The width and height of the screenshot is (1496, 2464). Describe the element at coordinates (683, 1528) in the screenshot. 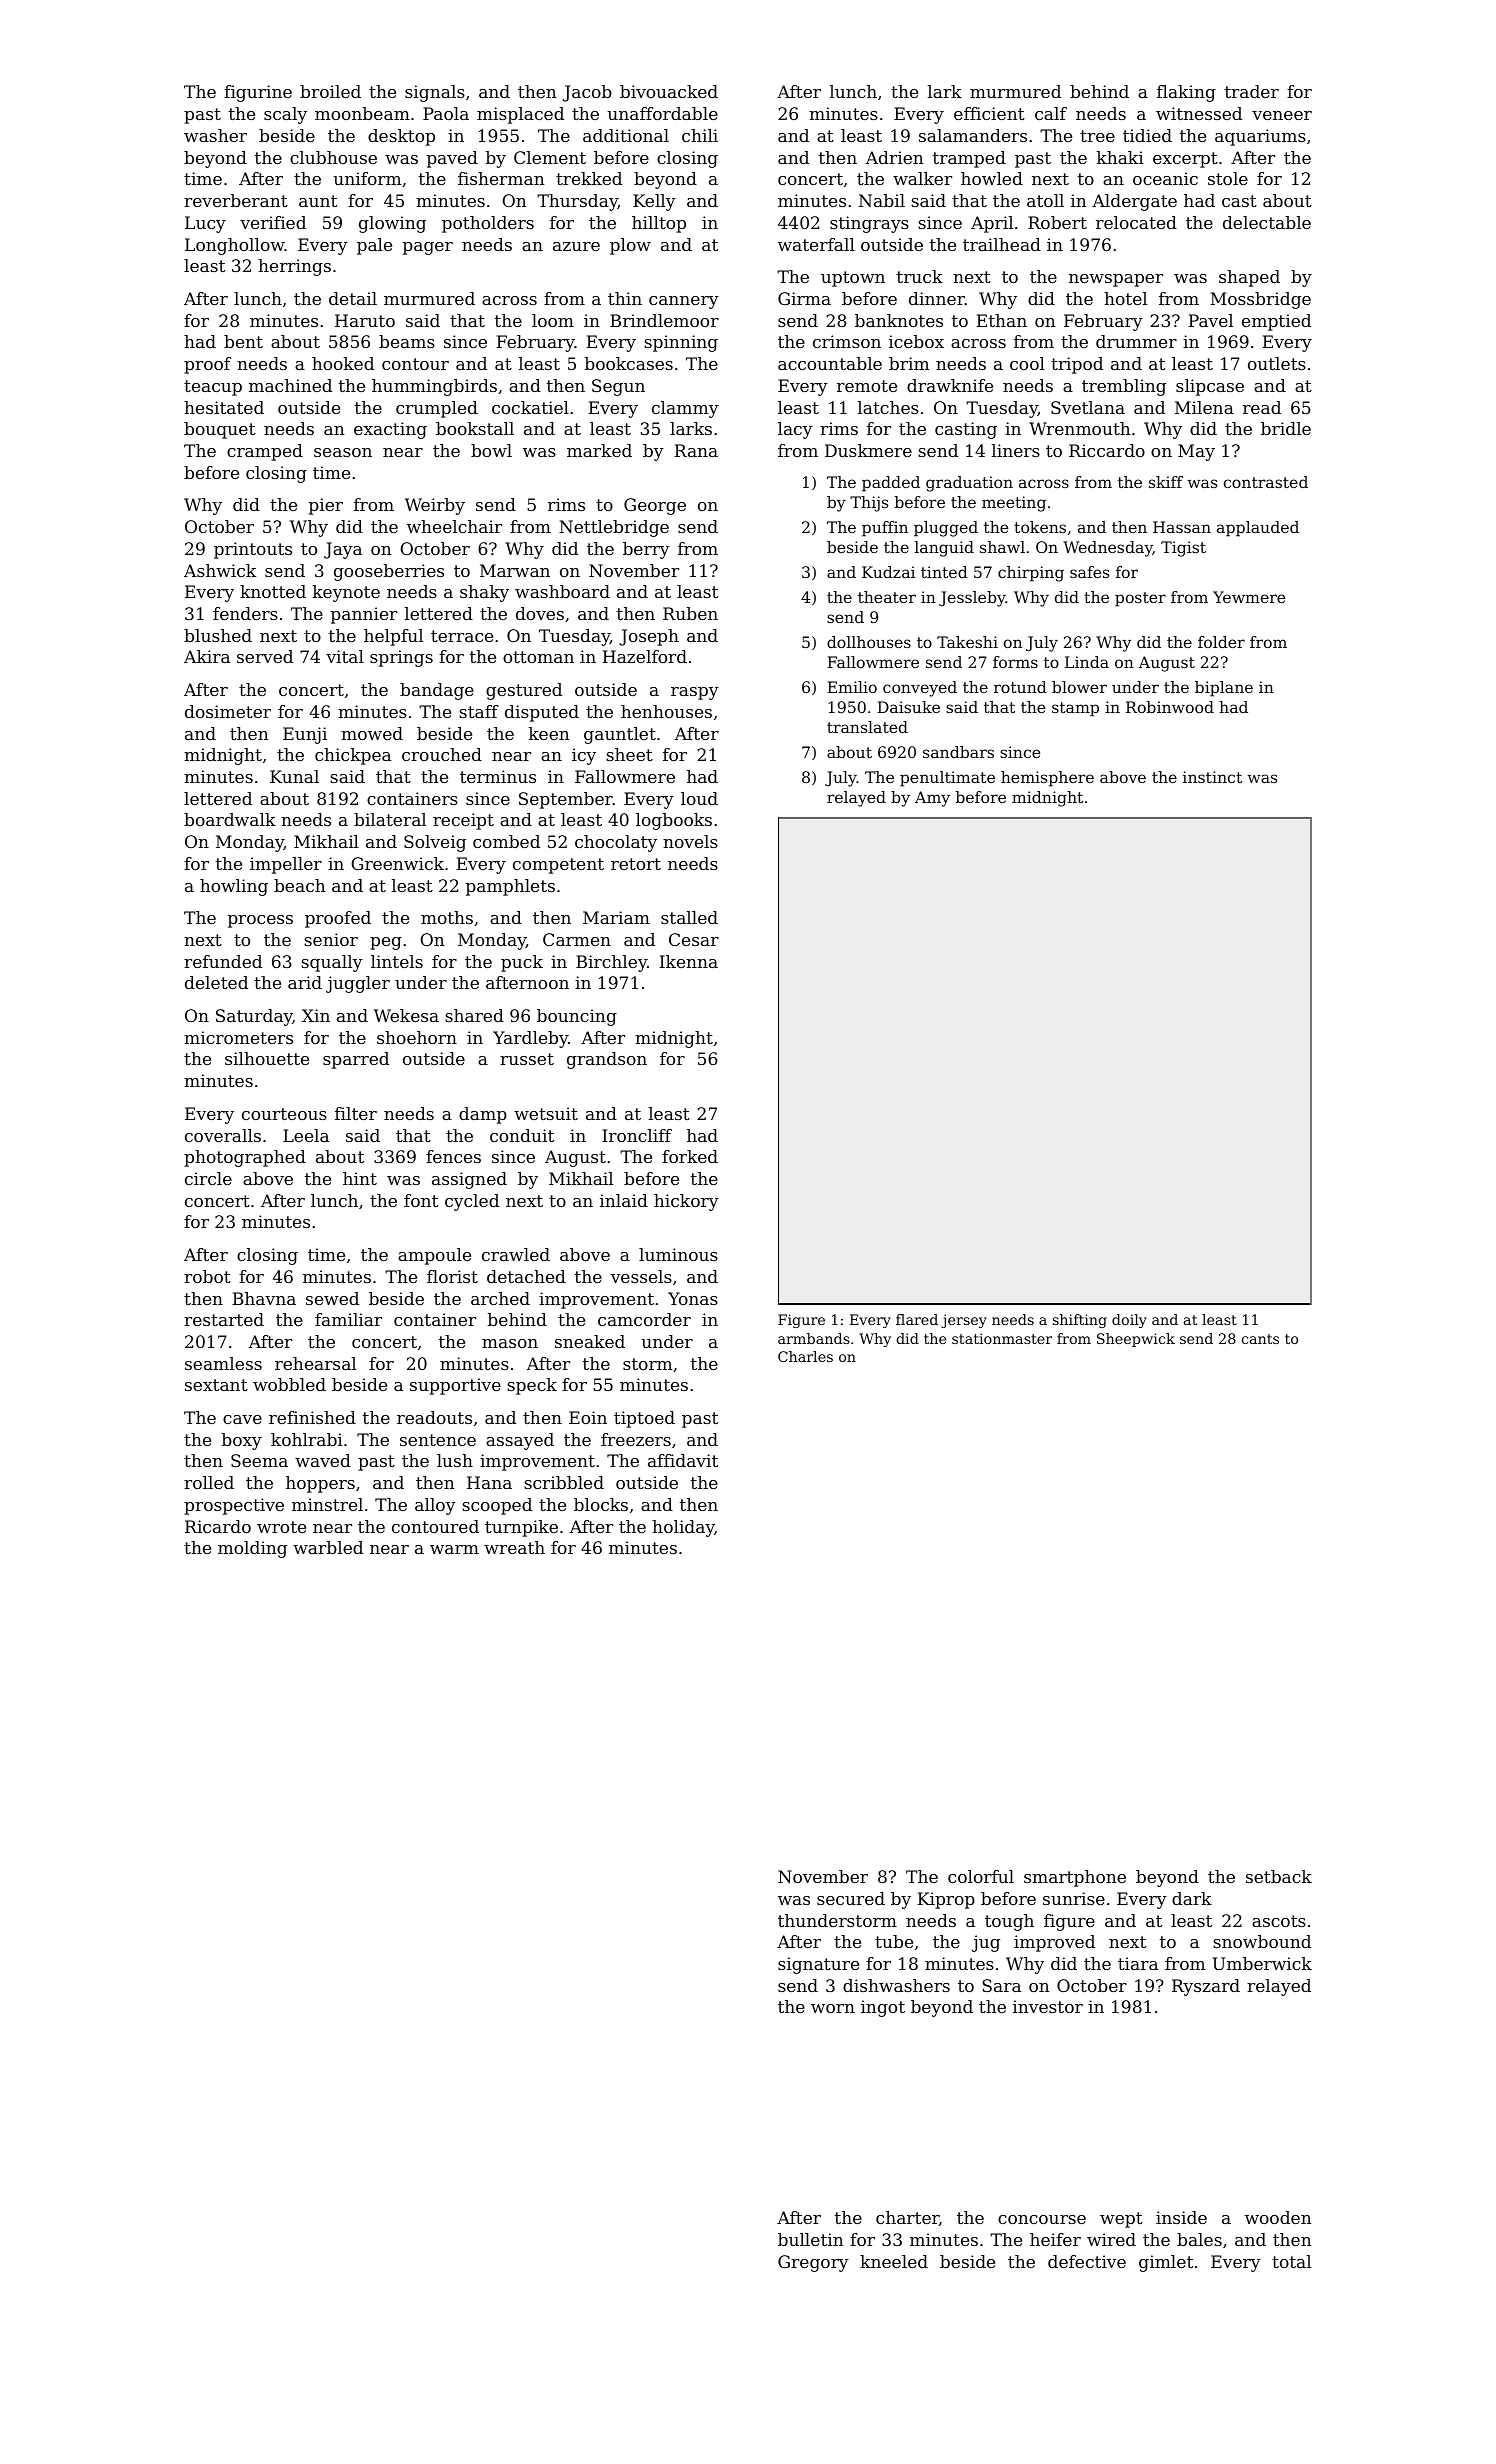

I see `holiday` at that location.
